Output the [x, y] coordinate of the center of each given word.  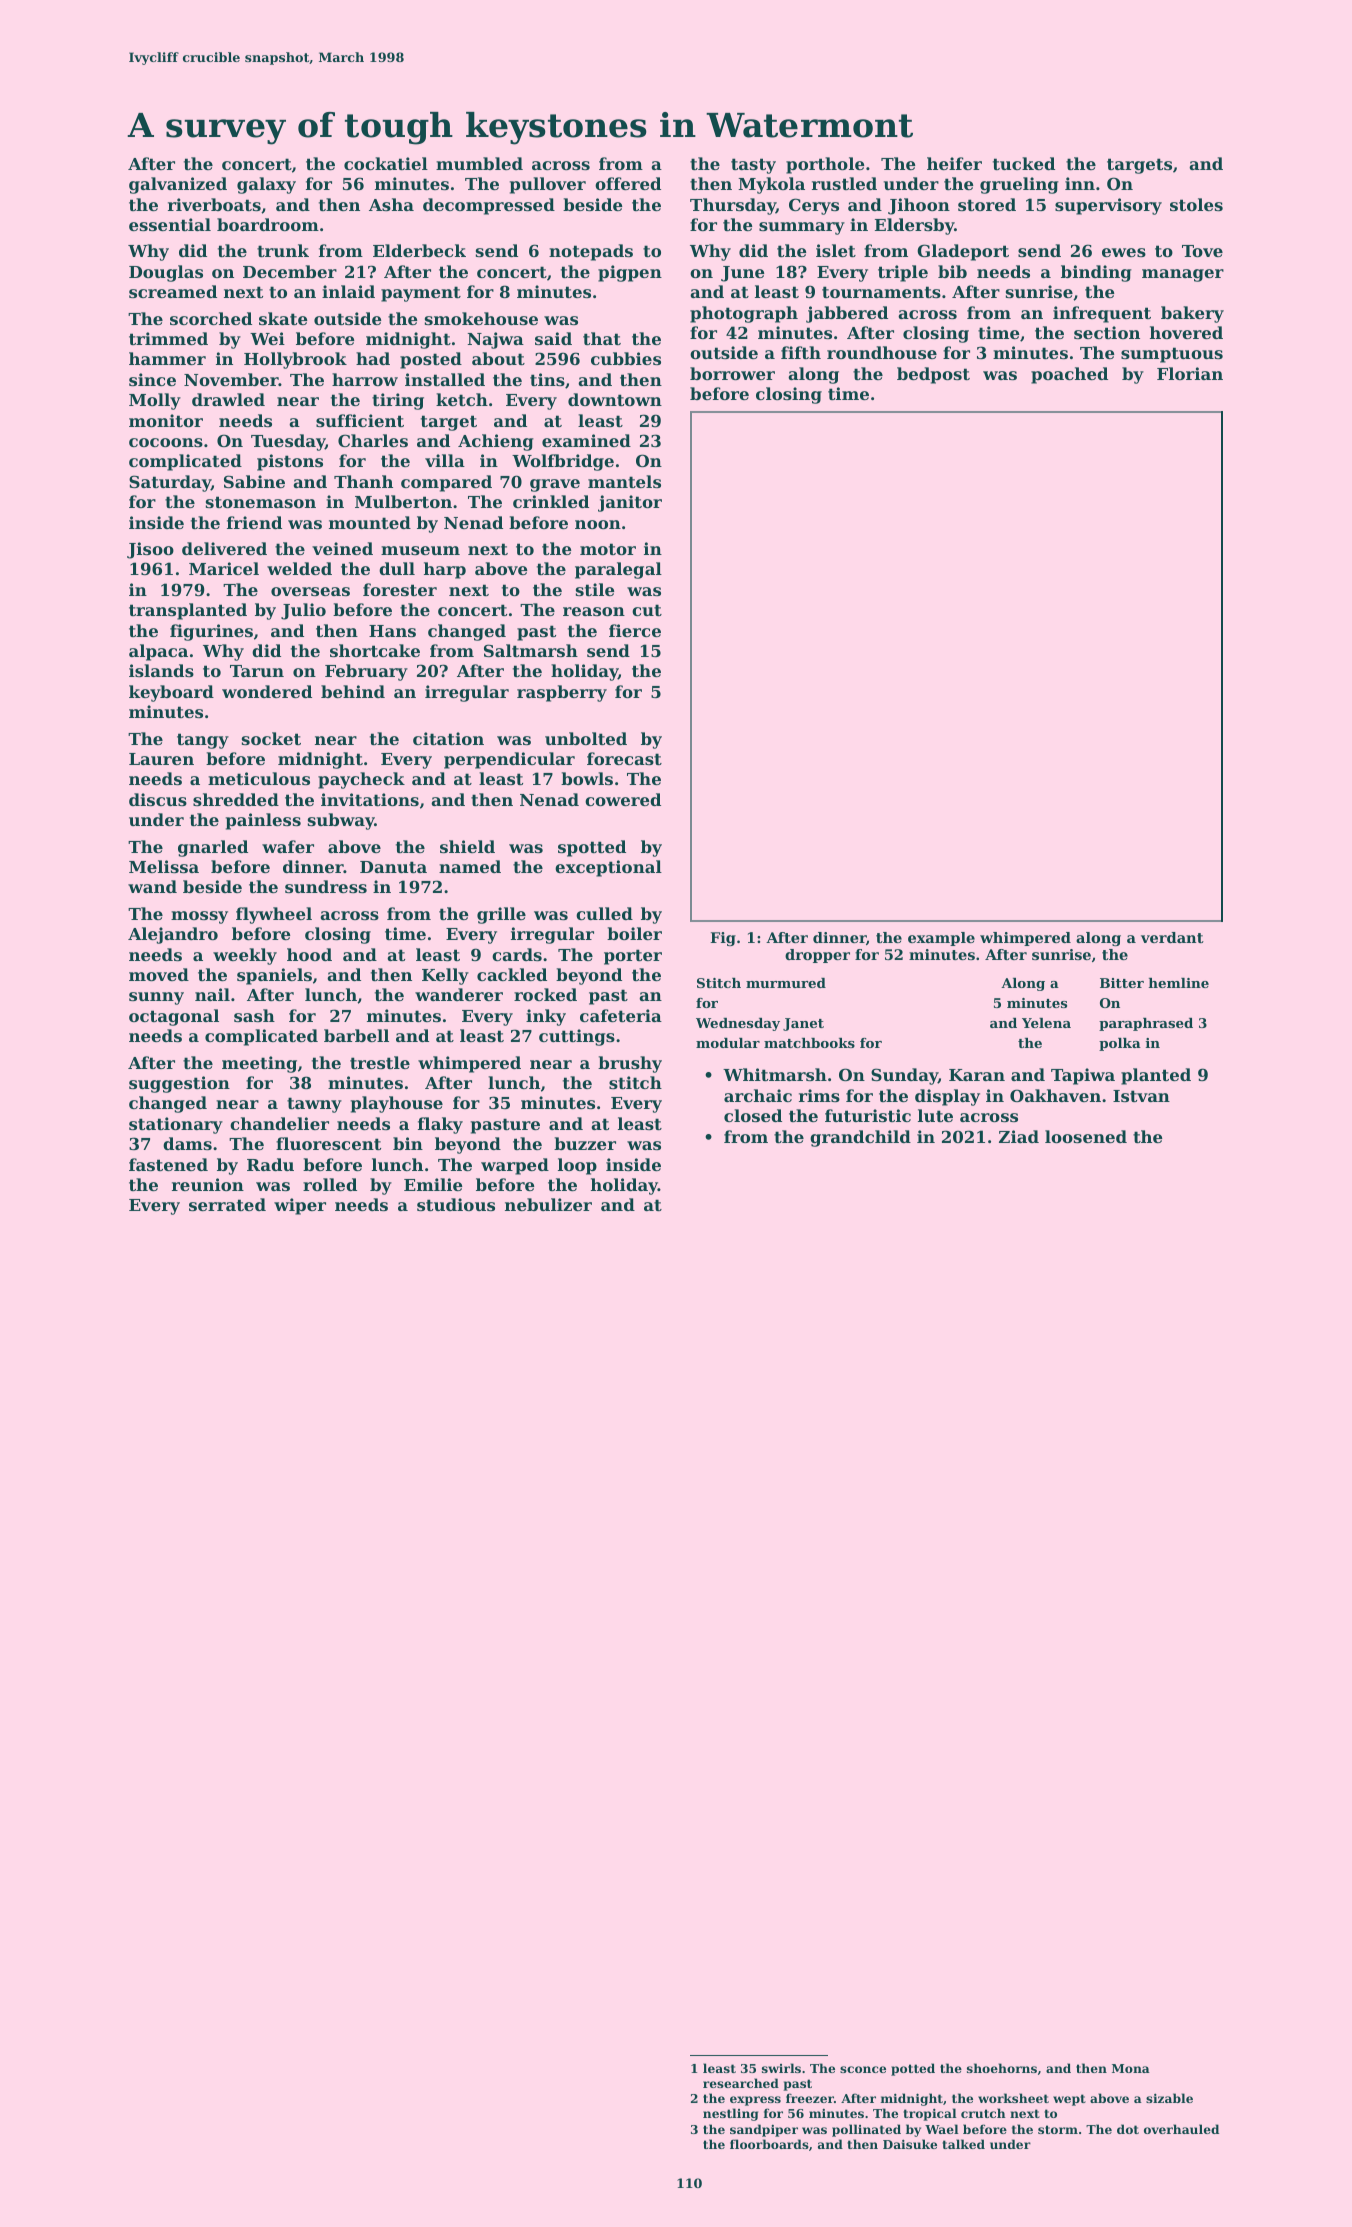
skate [283, 318]
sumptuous [1172, 355]
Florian [1190, 373]
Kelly [445, 976]
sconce [863, 2069]
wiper [300, 1206]
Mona [1131, 2068]
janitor [630, 503]
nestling [730, 2114]
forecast [624, 758]
